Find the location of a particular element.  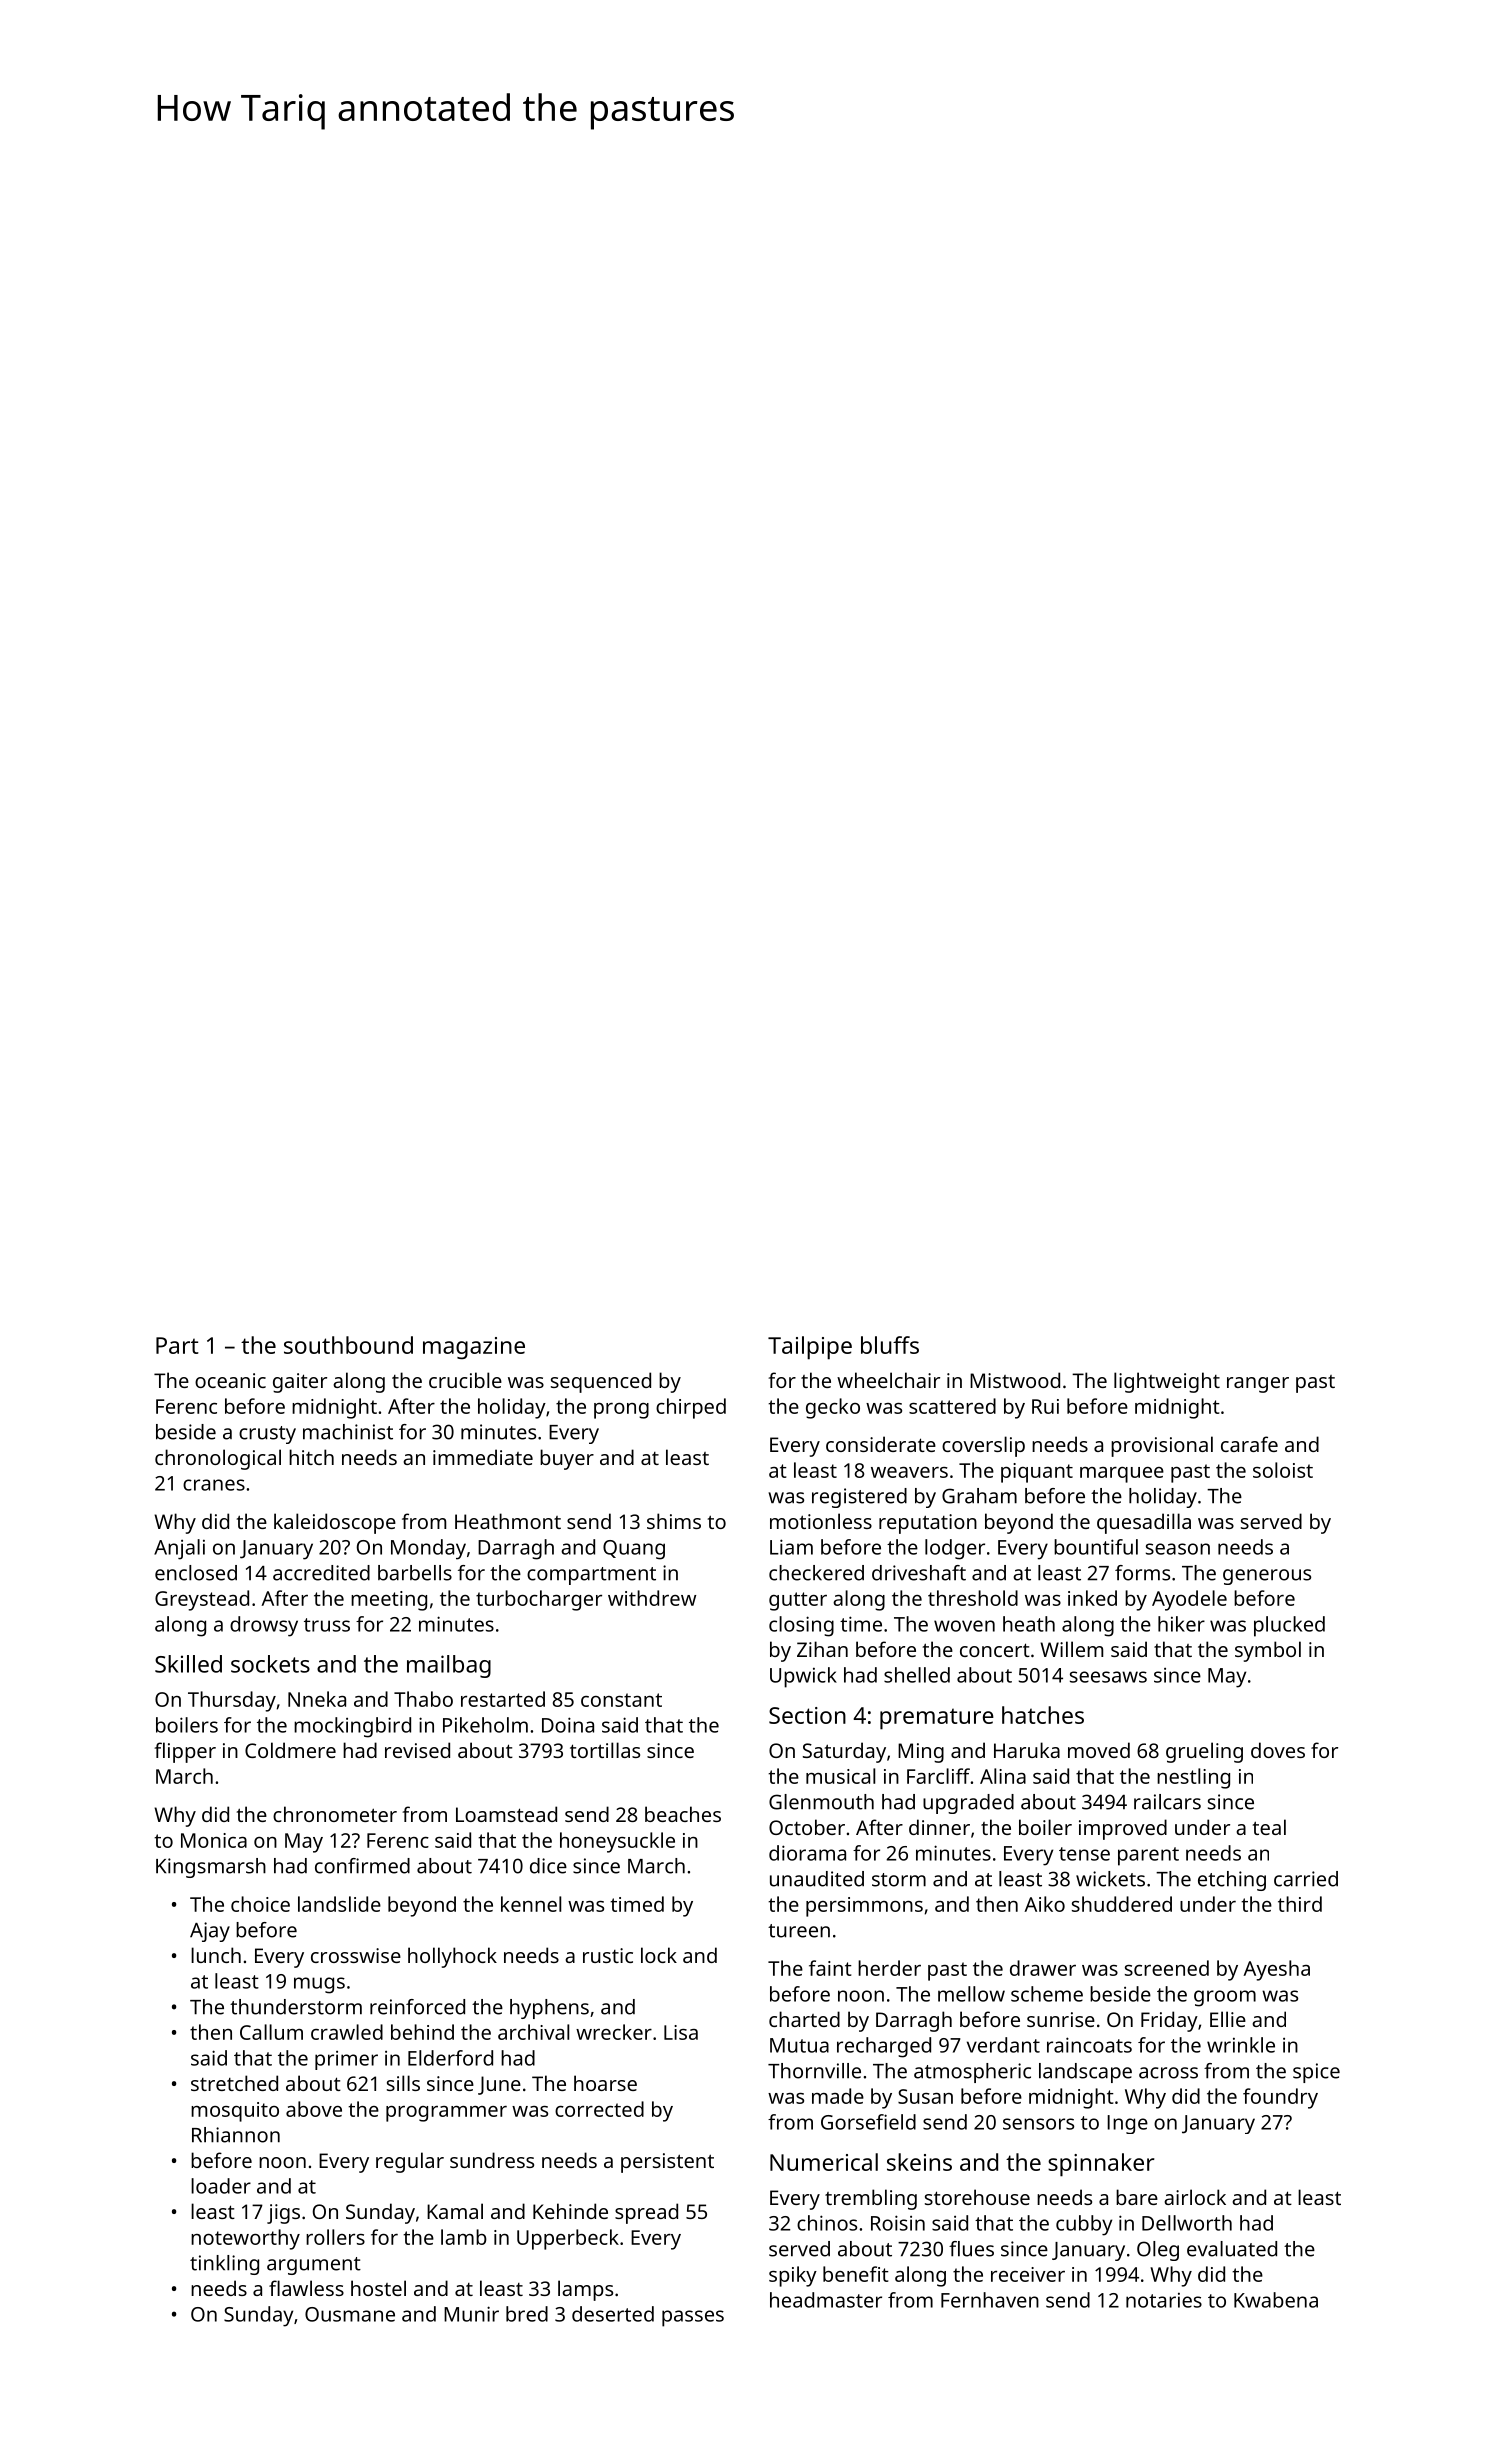

meeting is located at coordinates (389, 1601).
